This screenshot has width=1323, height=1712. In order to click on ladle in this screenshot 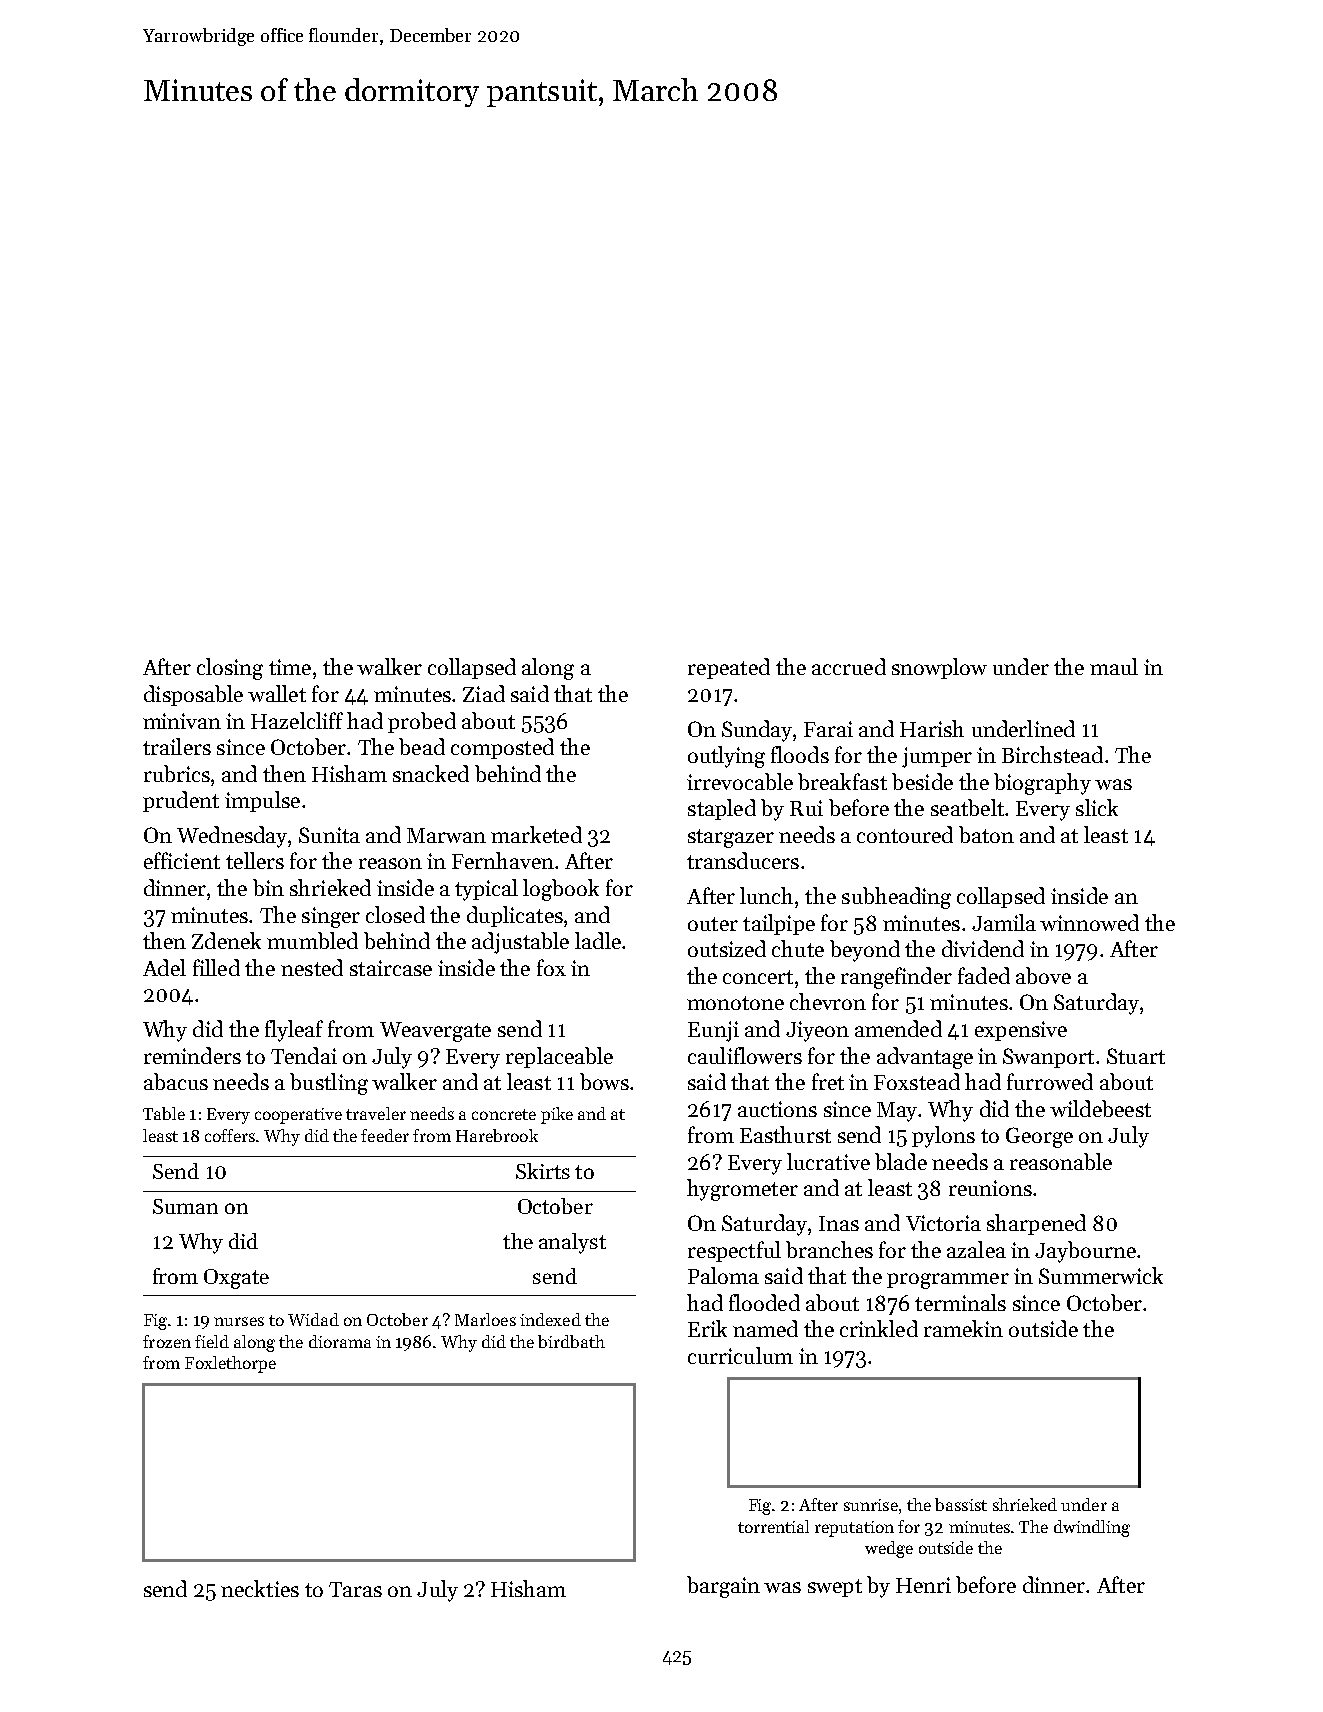, I will do `click(598, 940)`.
